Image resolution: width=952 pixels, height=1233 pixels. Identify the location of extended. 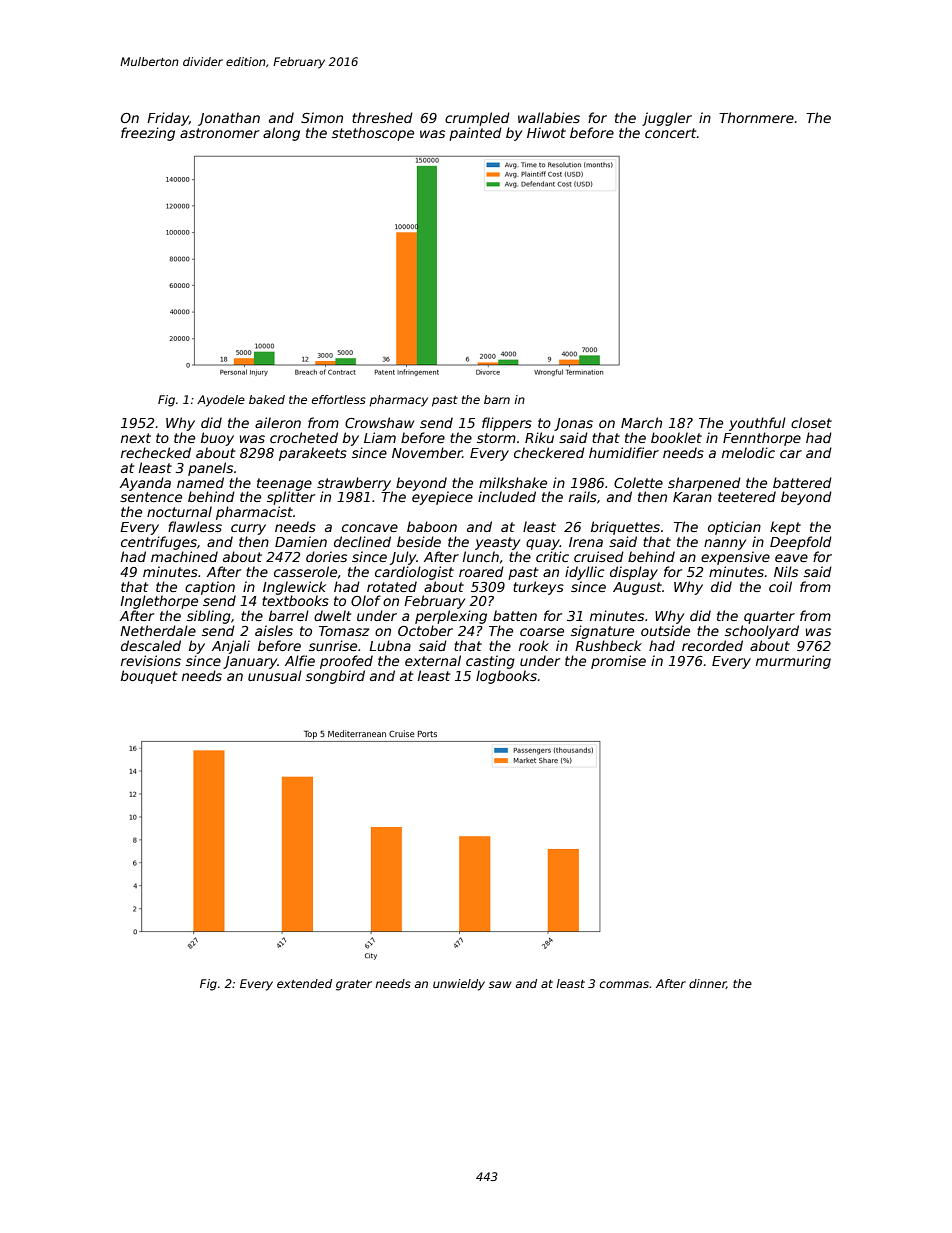
(304, 983).
